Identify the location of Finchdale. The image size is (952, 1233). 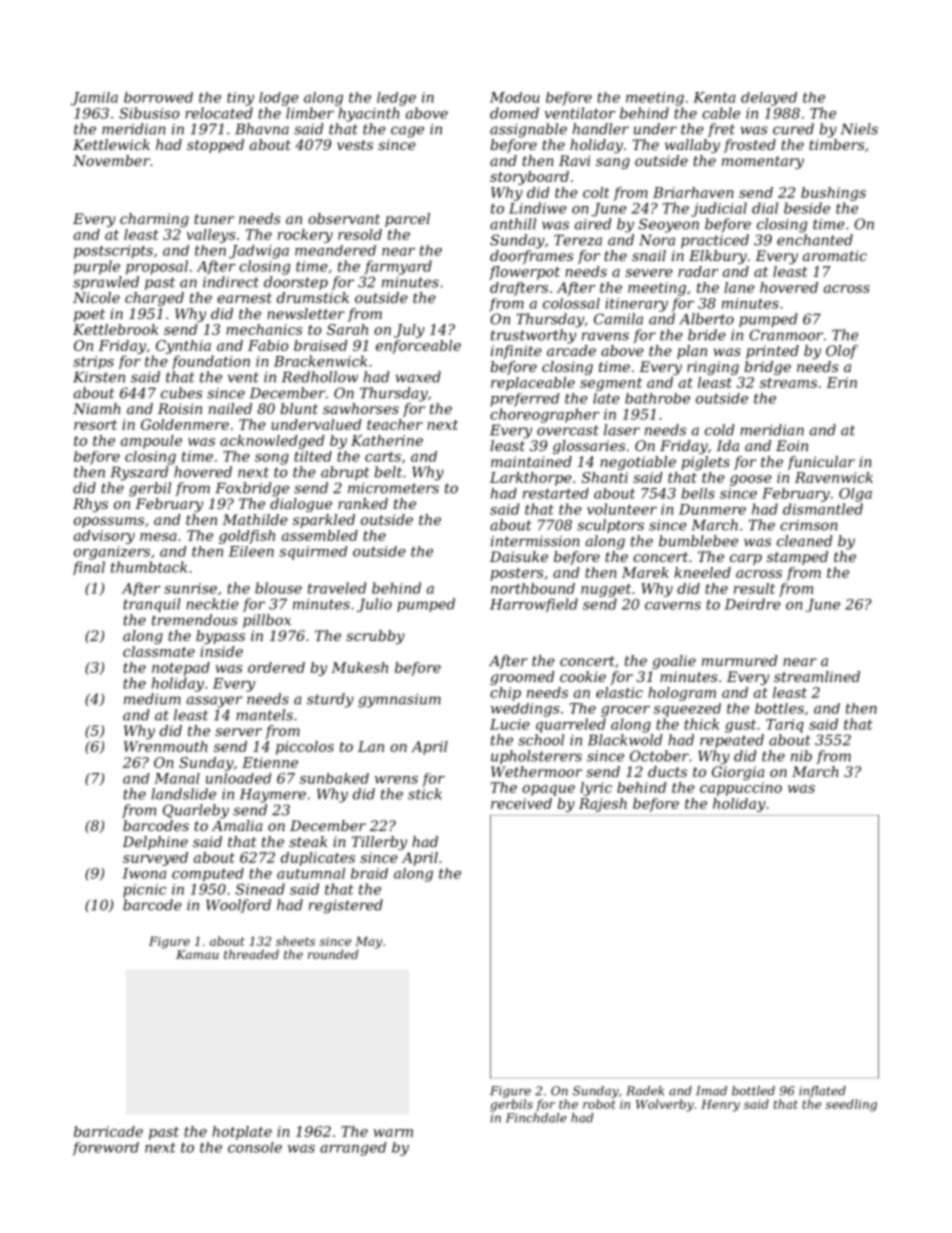
(536, 1118).
